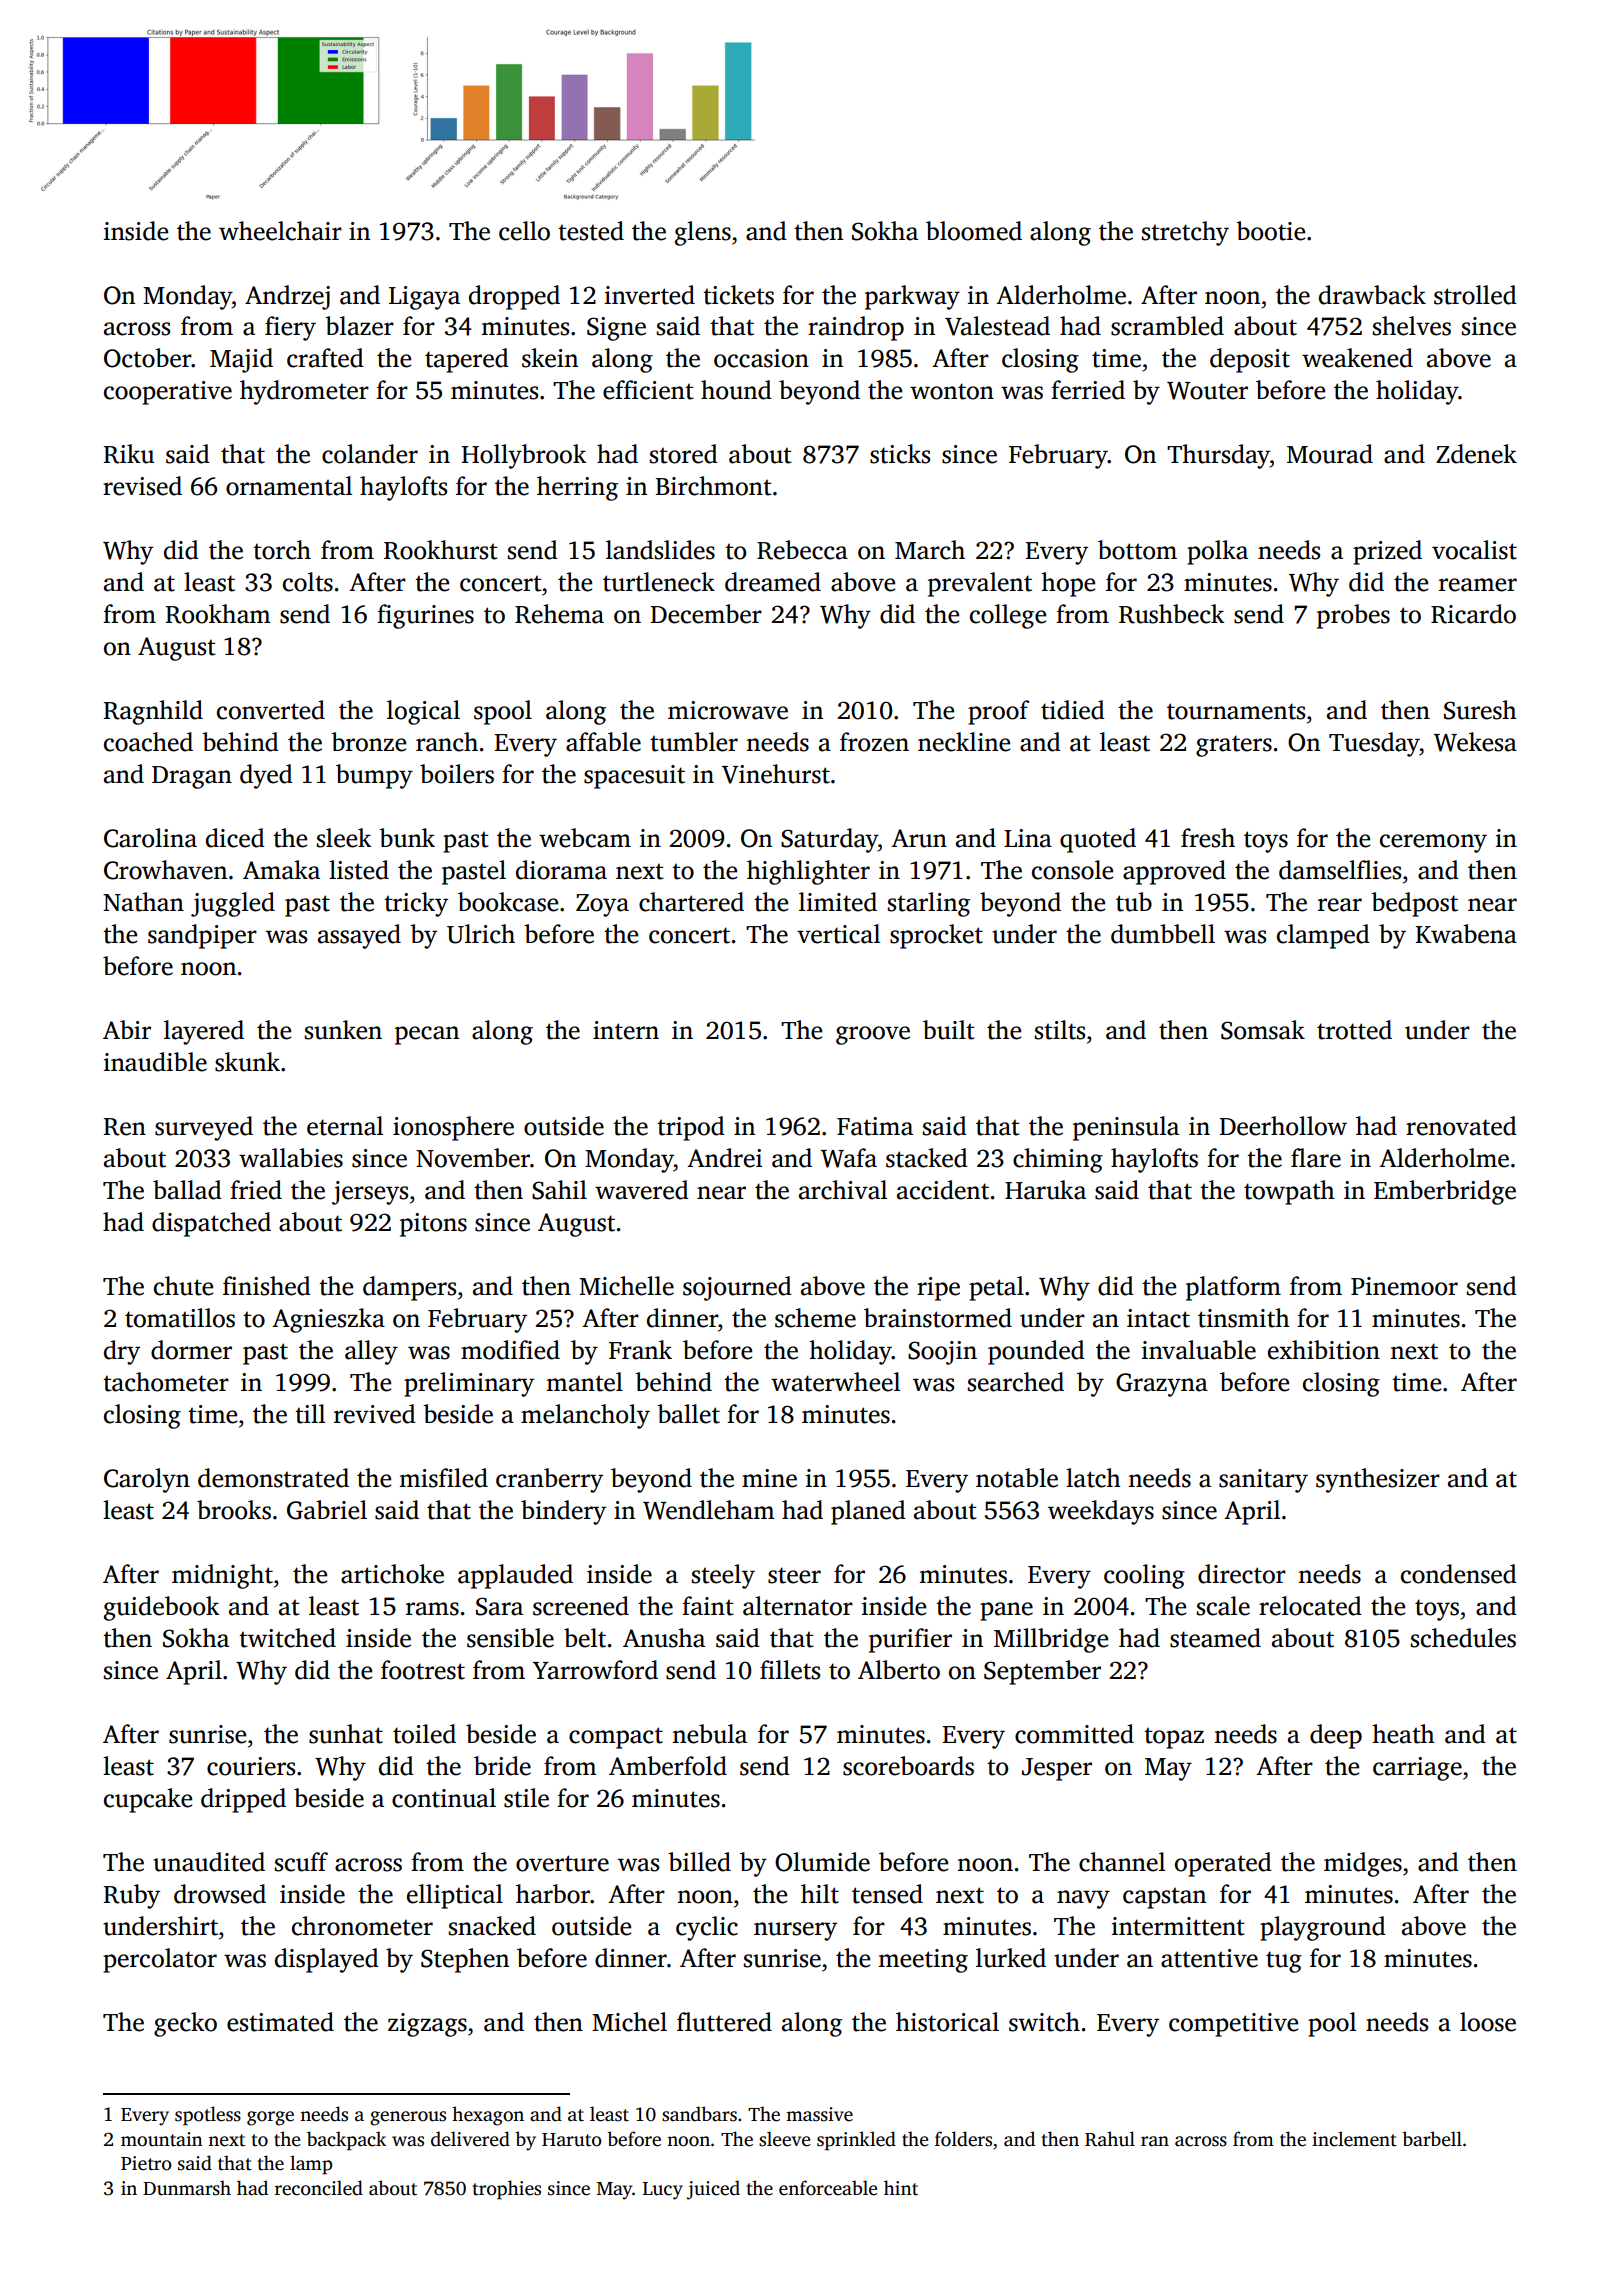 The height and width of the document is (2292, 1620). Describe the element at coordinates (708, 1606) in the document. I see `faint` at that location.
